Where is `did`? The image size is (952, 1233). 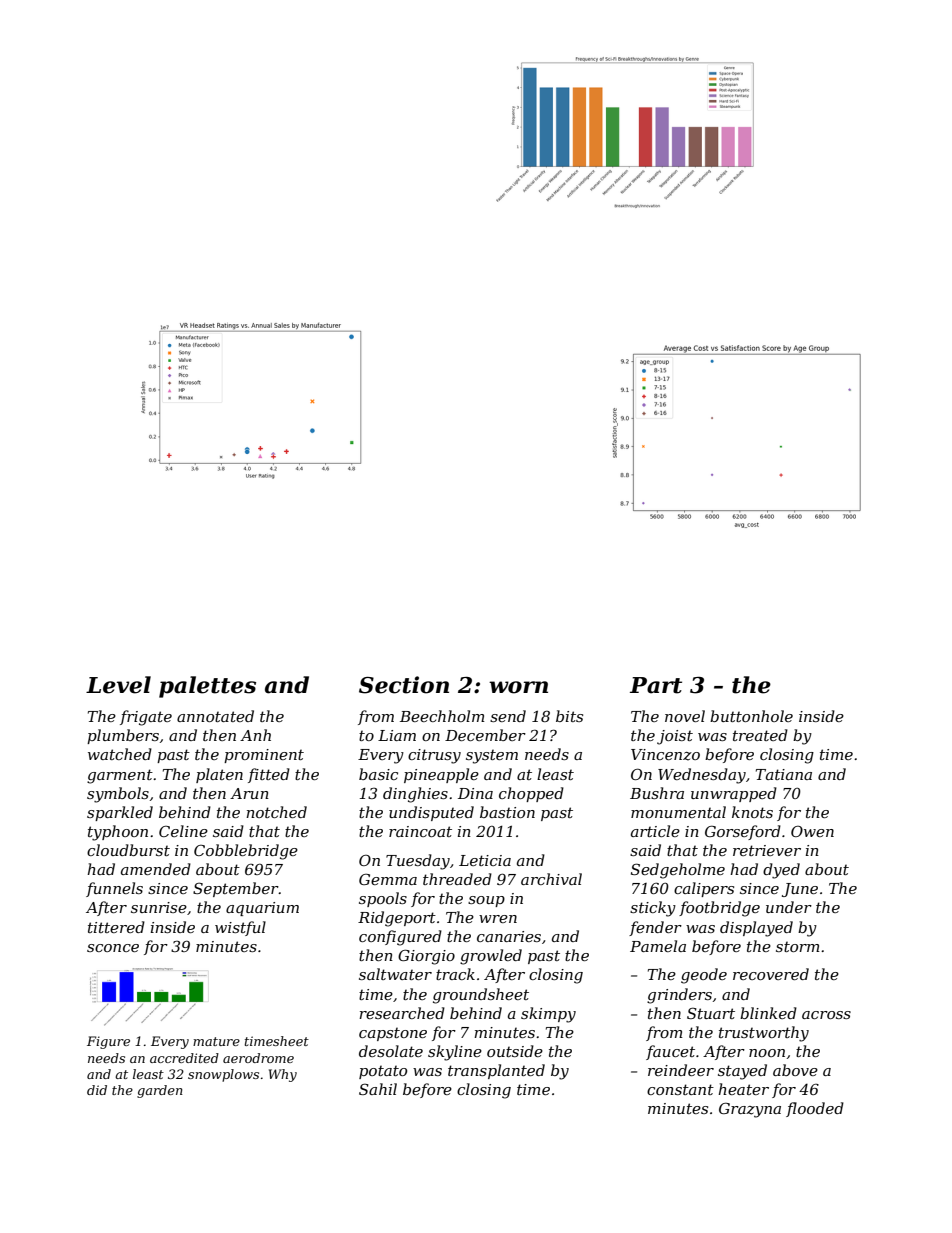
did is located at coordinates (97, 1090).
